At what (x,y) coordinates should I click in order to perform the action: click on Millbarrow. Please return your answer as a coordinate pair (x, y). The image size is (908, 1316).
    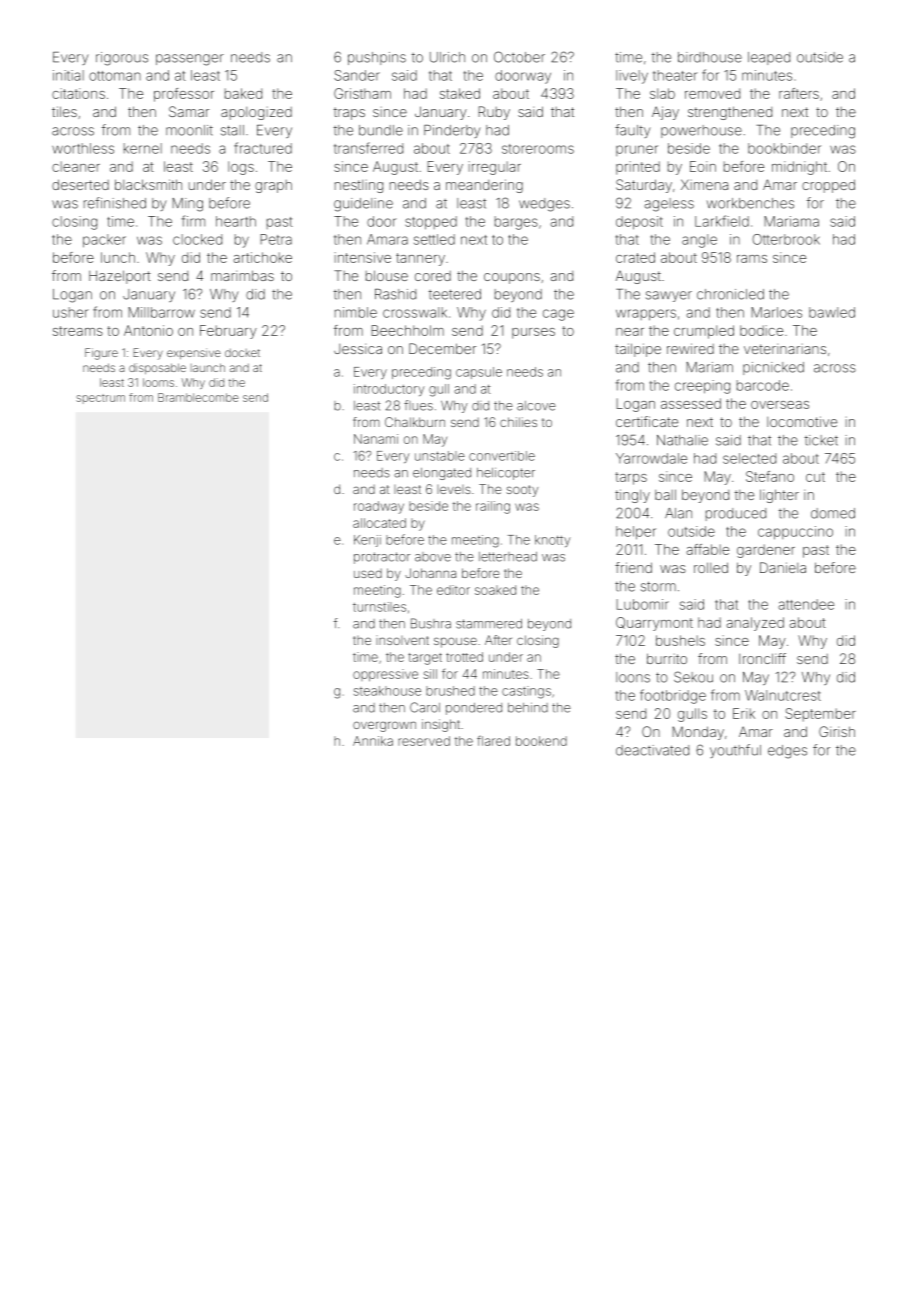
    Looking at the image, I should click on (161, 312).
